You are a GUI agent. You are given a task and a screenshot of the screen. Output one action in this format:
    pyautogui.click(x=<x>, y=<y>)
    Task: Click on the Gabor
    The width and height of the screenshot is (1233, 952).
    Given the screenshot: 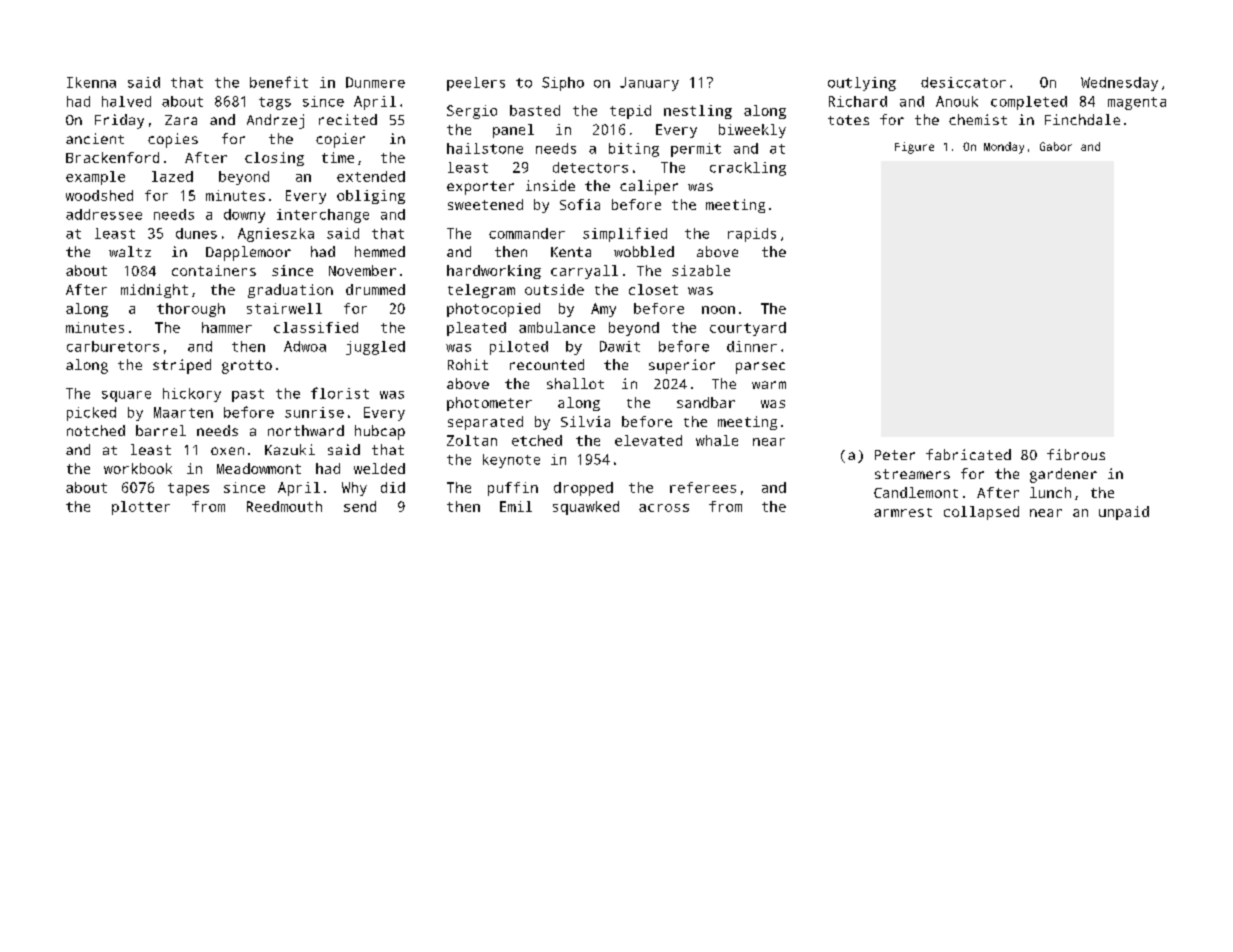 What is the action you would take?
    pyautogui.click(x=1056, y=146)
